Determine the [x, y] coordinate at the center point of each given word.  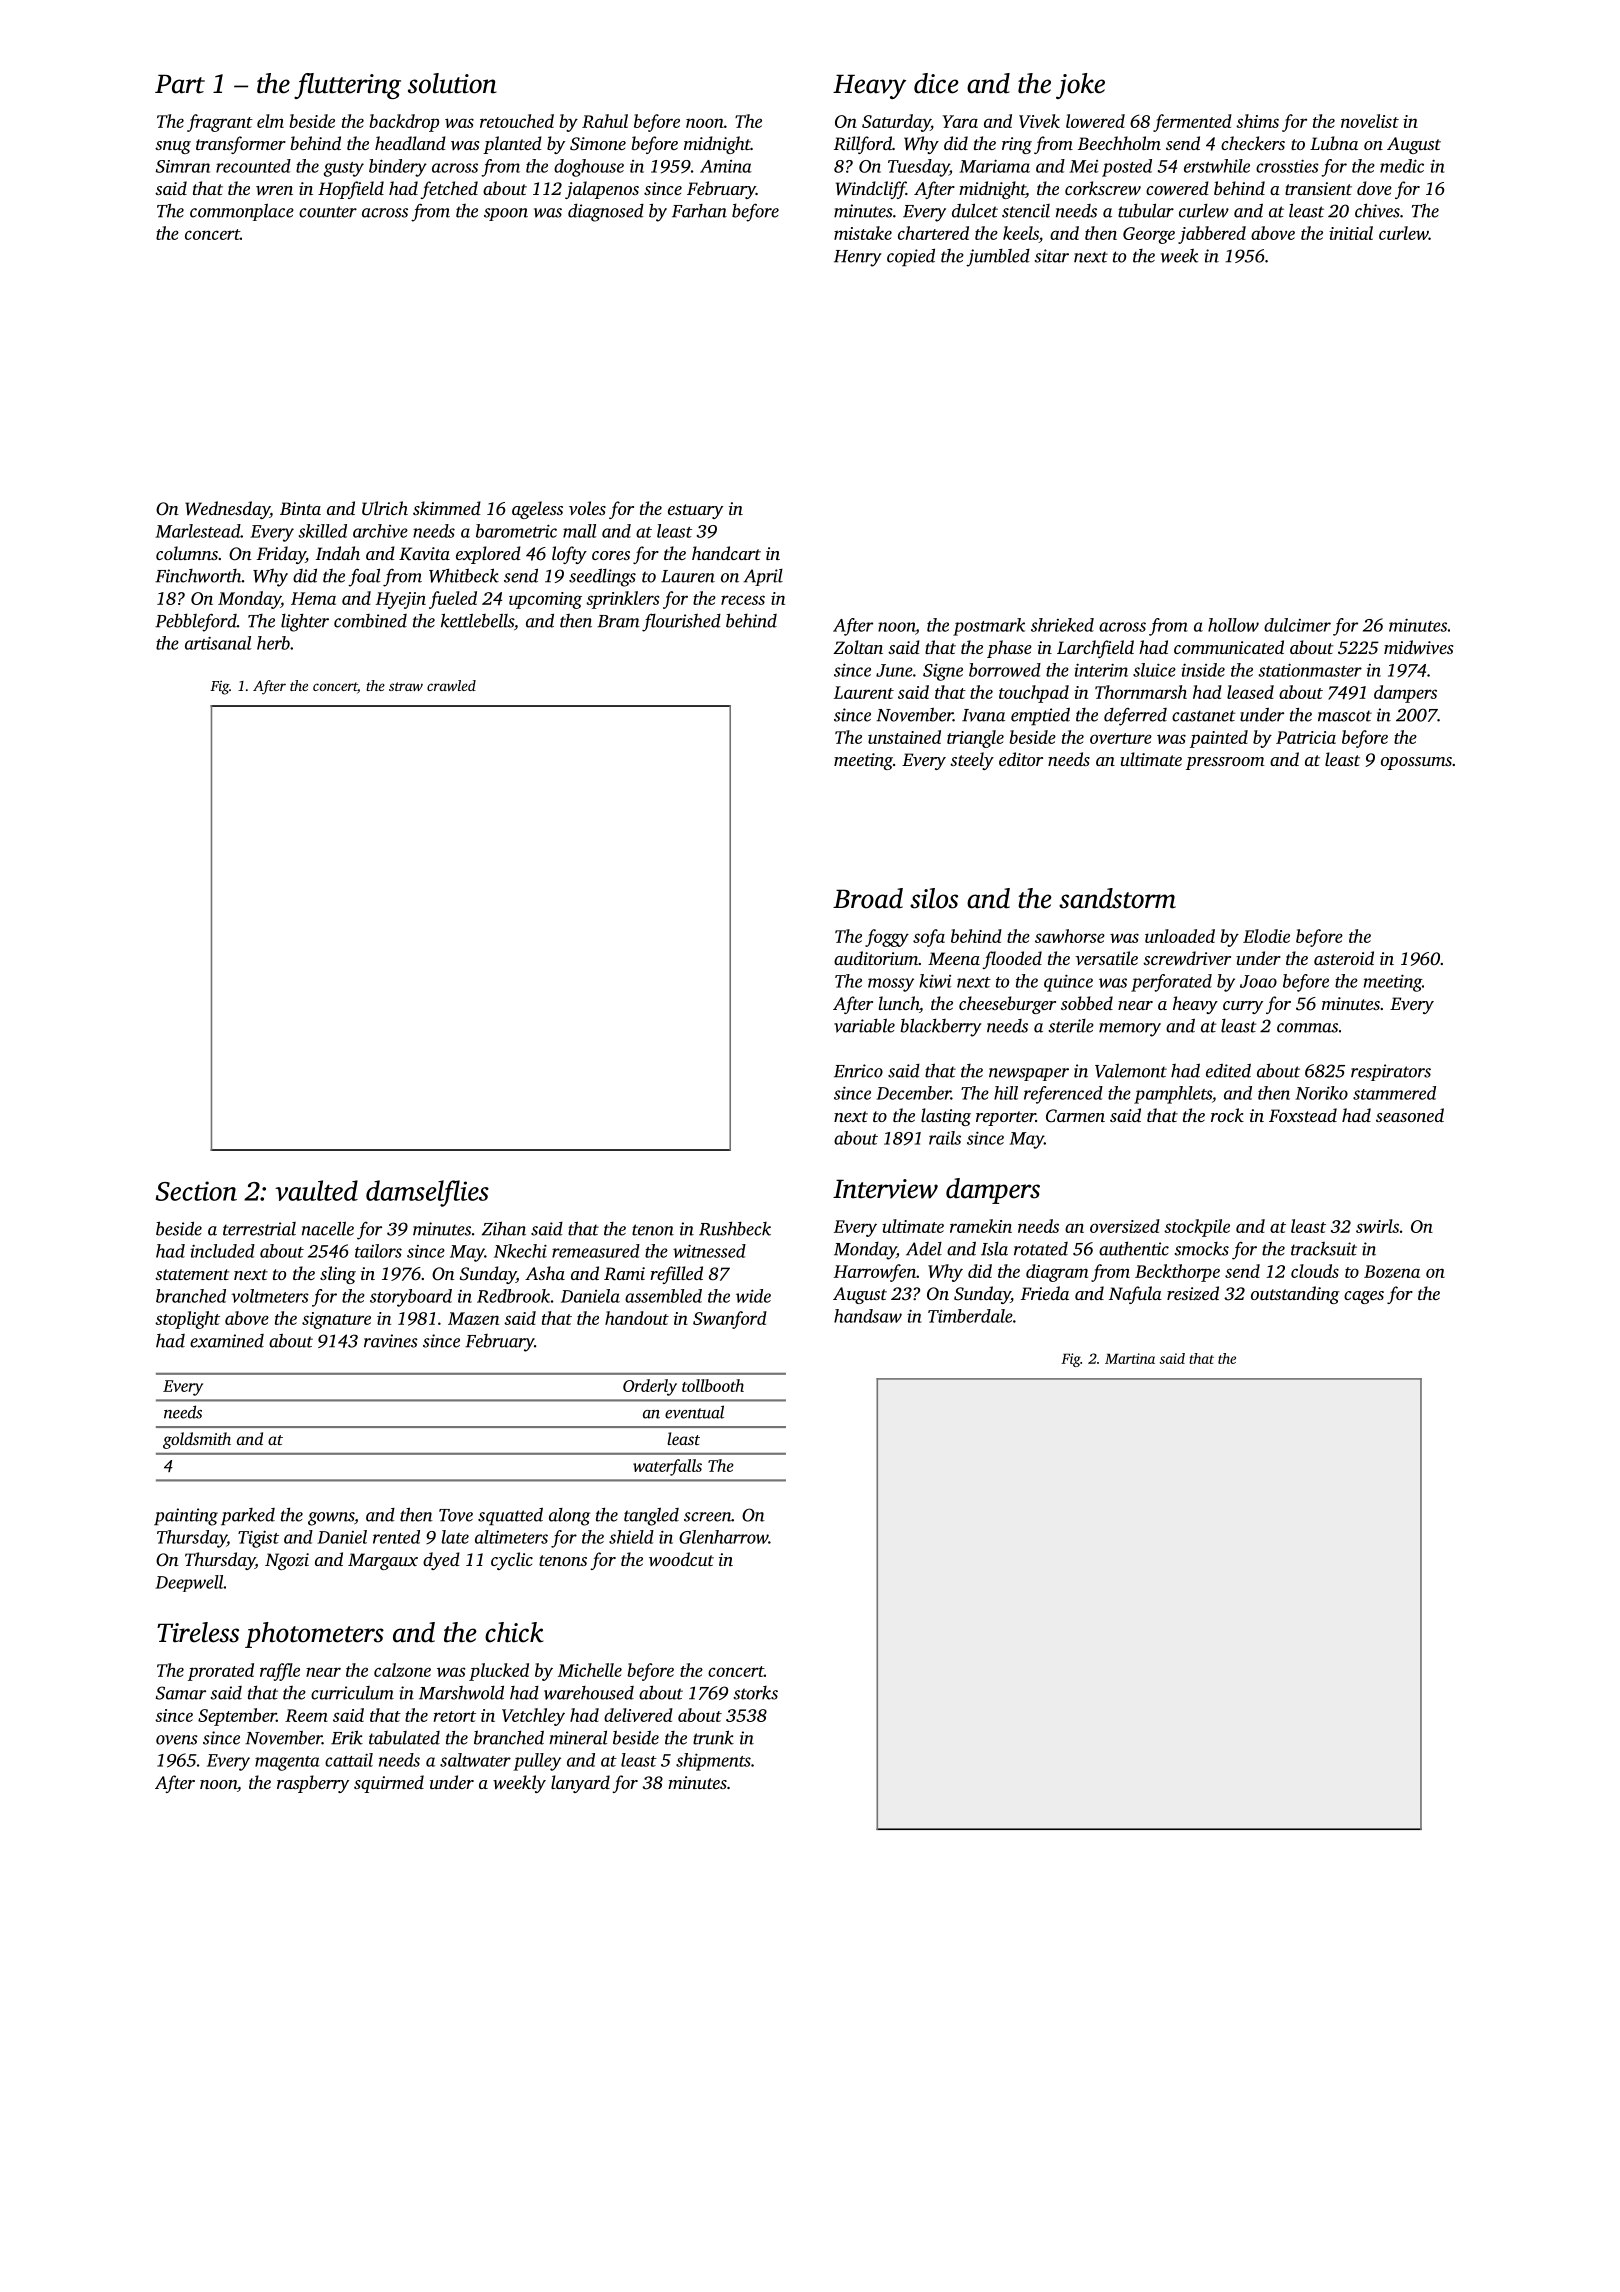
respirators [1391, 1072]
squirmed [389, 1784]
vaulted [316, 1190]
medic [1402, 166]
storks [755, 1693]
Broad [868, 898]
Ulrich [385, 508]
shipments [713, 1762]
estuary [695, 511]
